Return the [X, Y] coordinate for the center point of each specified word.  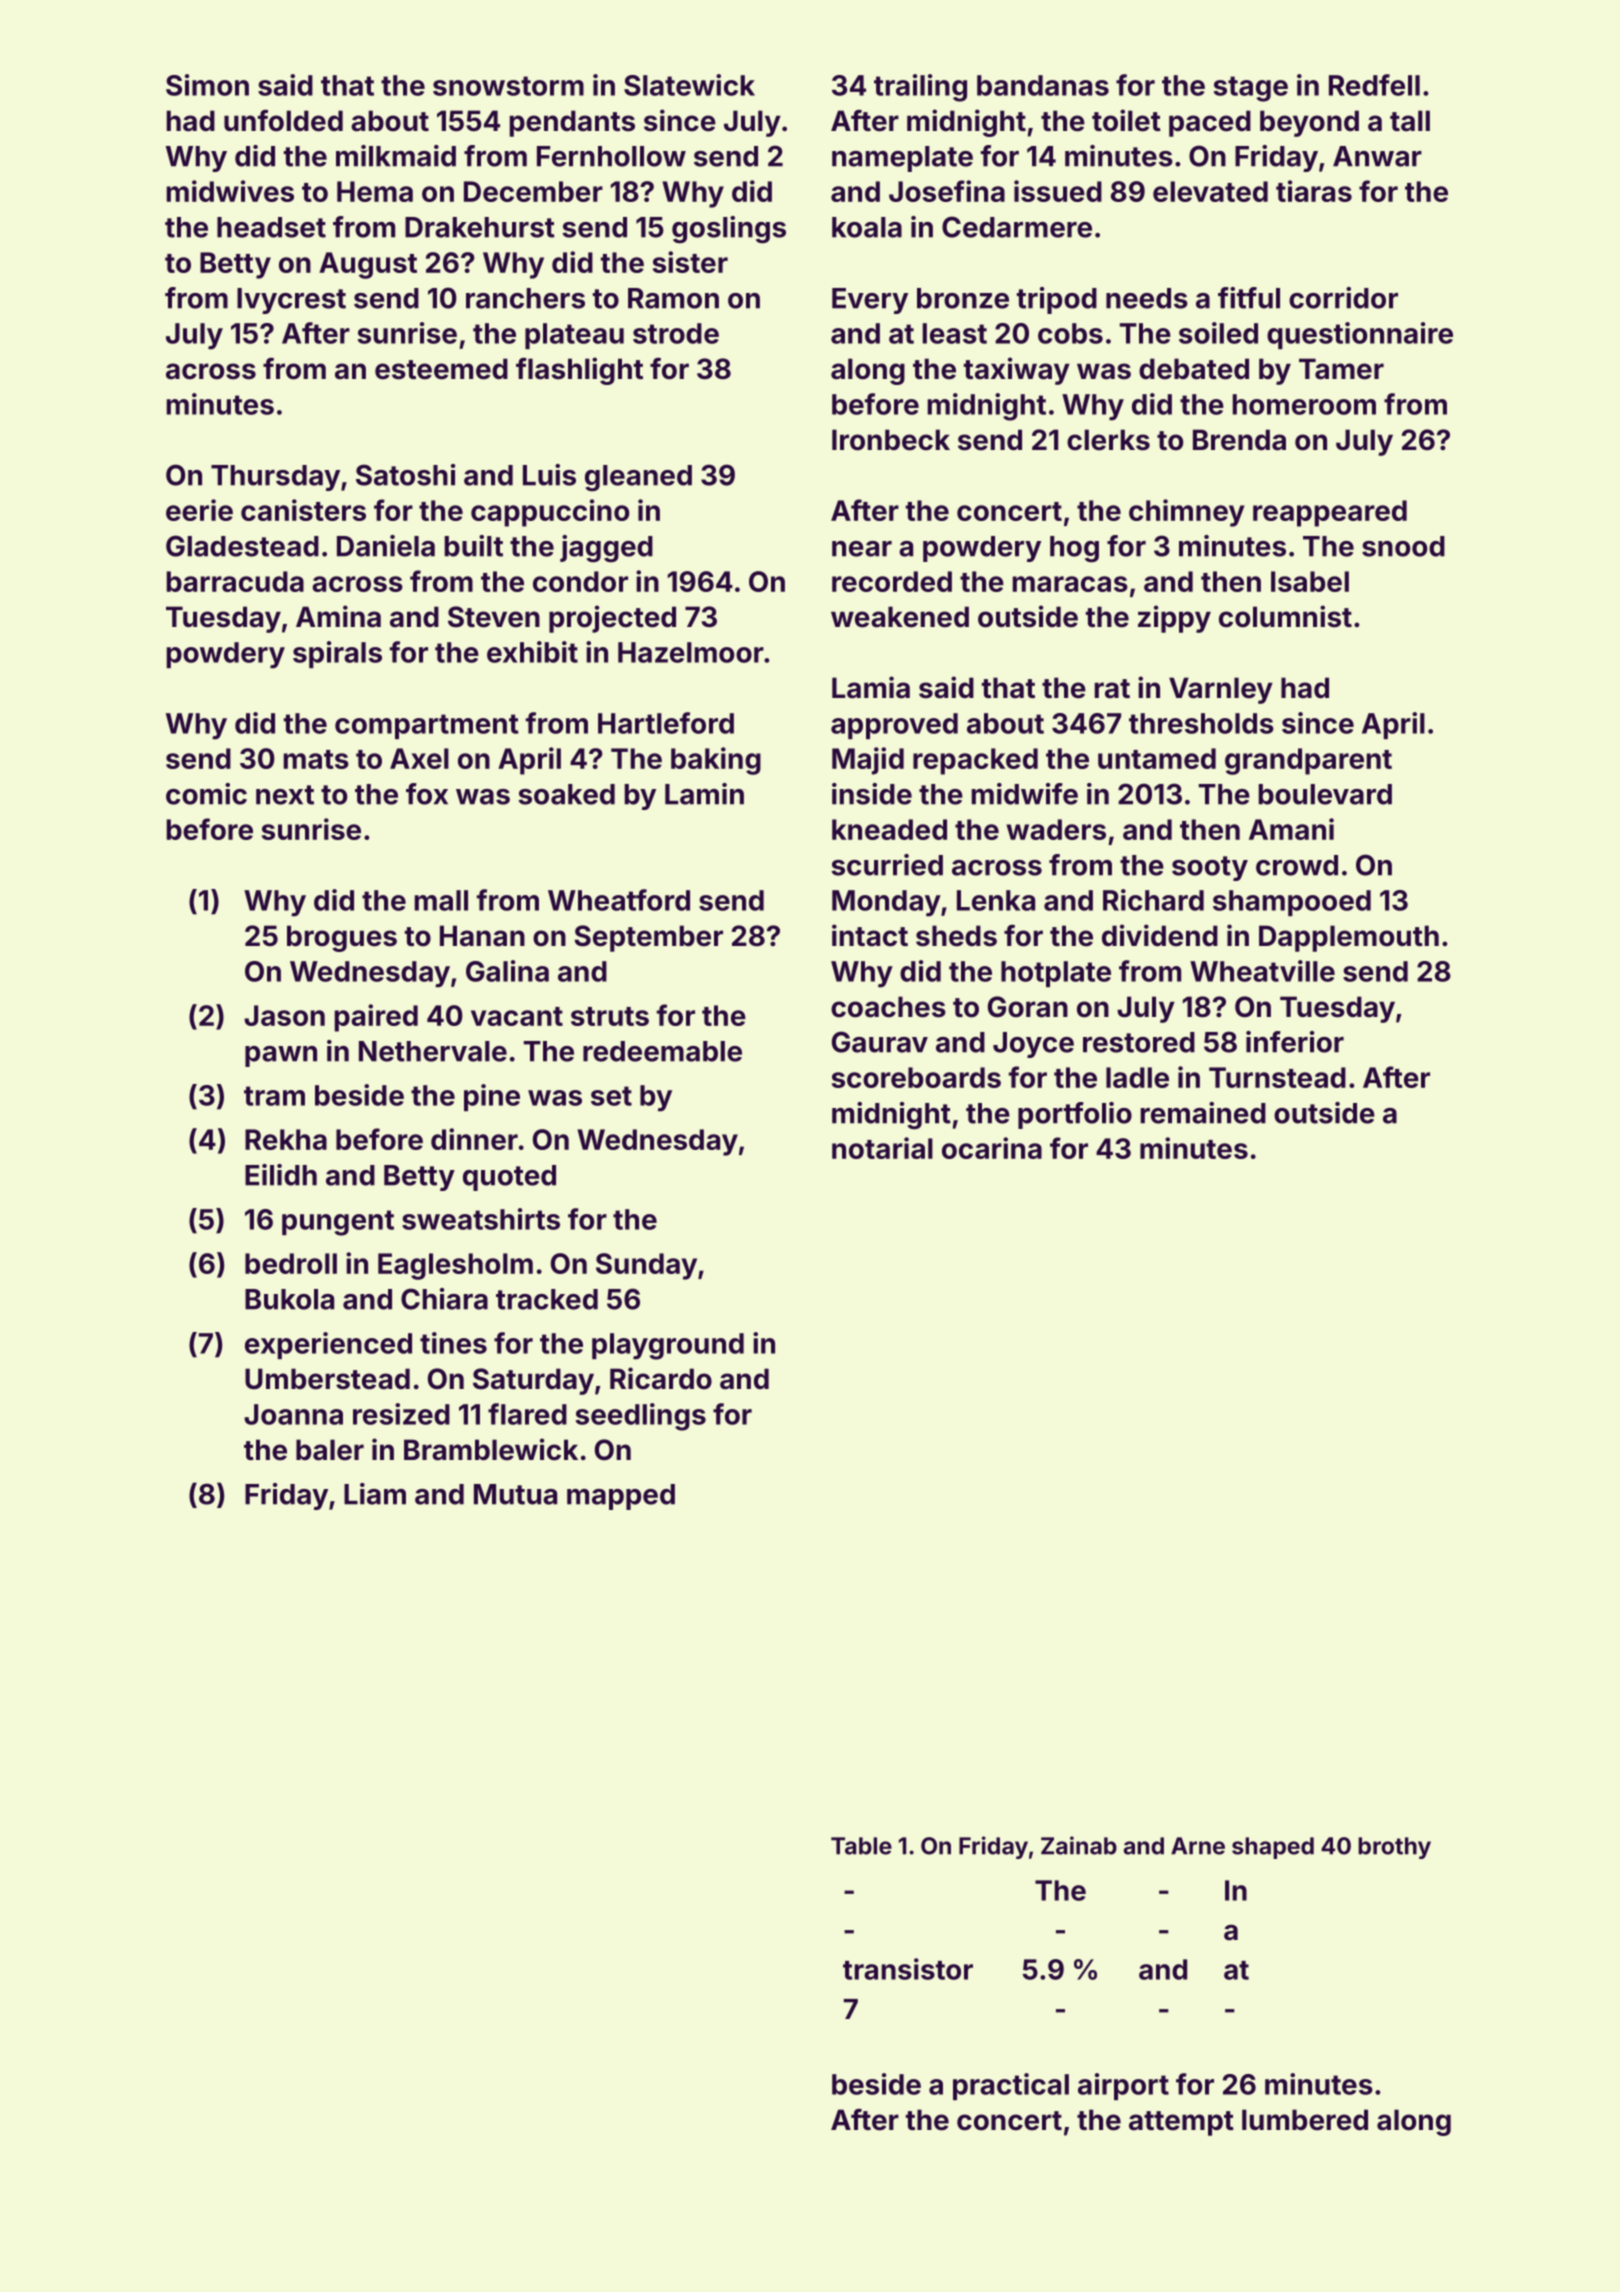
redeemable [662, 1051]
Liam [375, 1494]
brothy [1394, 1848]
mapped [621, 1497]
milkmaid [396, 156]
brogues [342, 938]
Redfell [1374, 85]
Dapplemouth [1349, 938]
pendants [572, 123]
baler [330, 1450]
